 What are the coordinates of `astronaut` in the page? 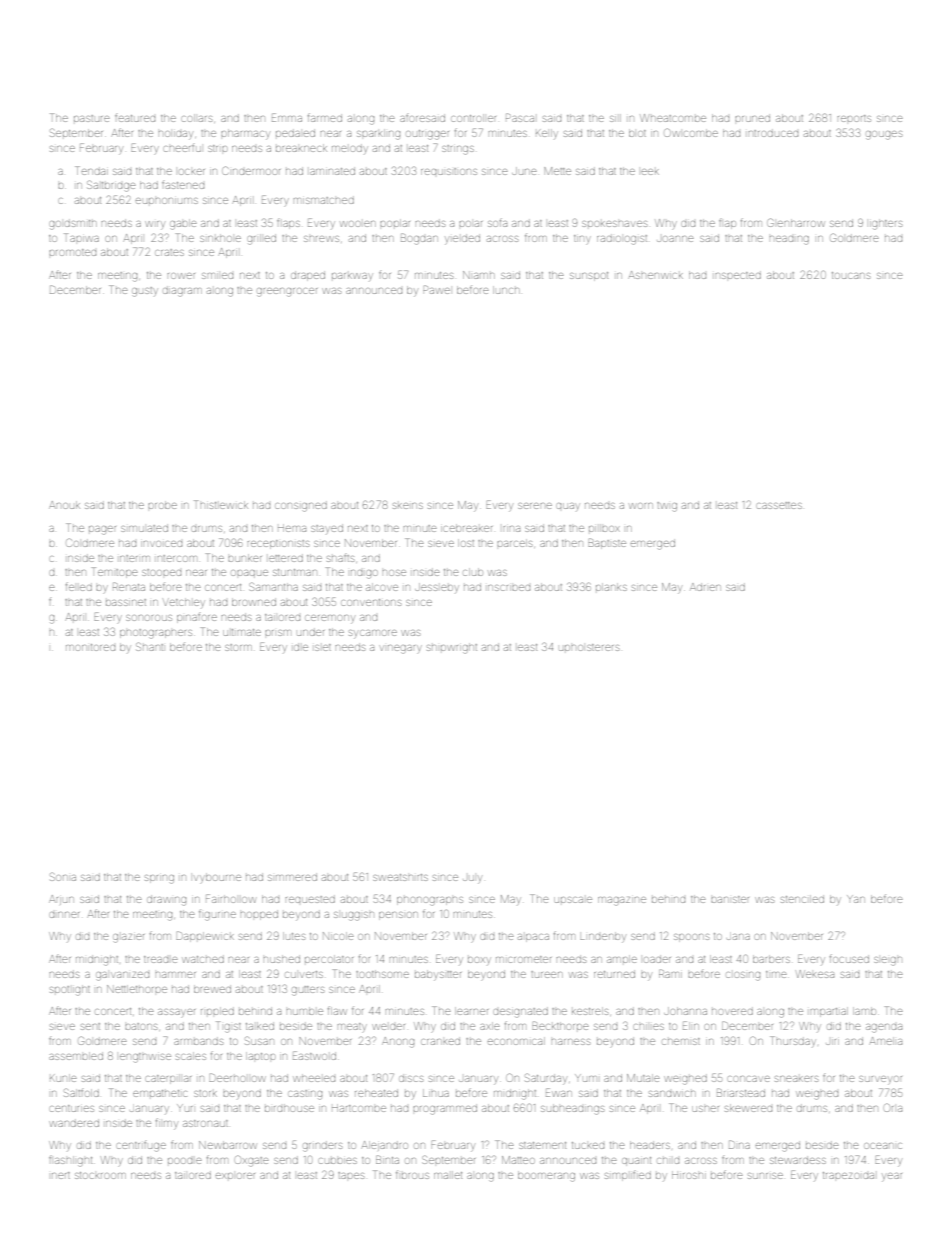 It's located at (205, 1123).
